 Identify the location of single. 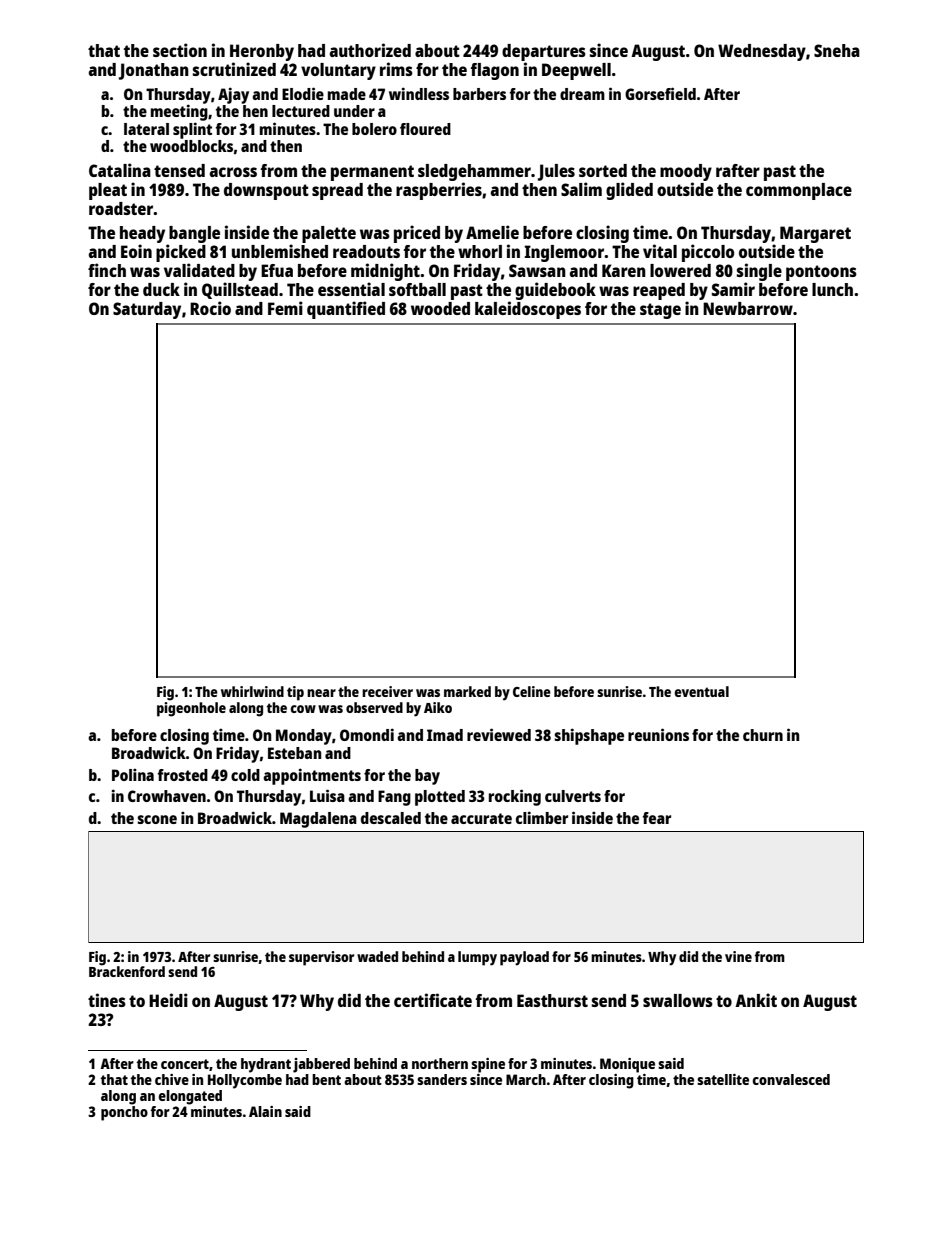
(759, 272).
